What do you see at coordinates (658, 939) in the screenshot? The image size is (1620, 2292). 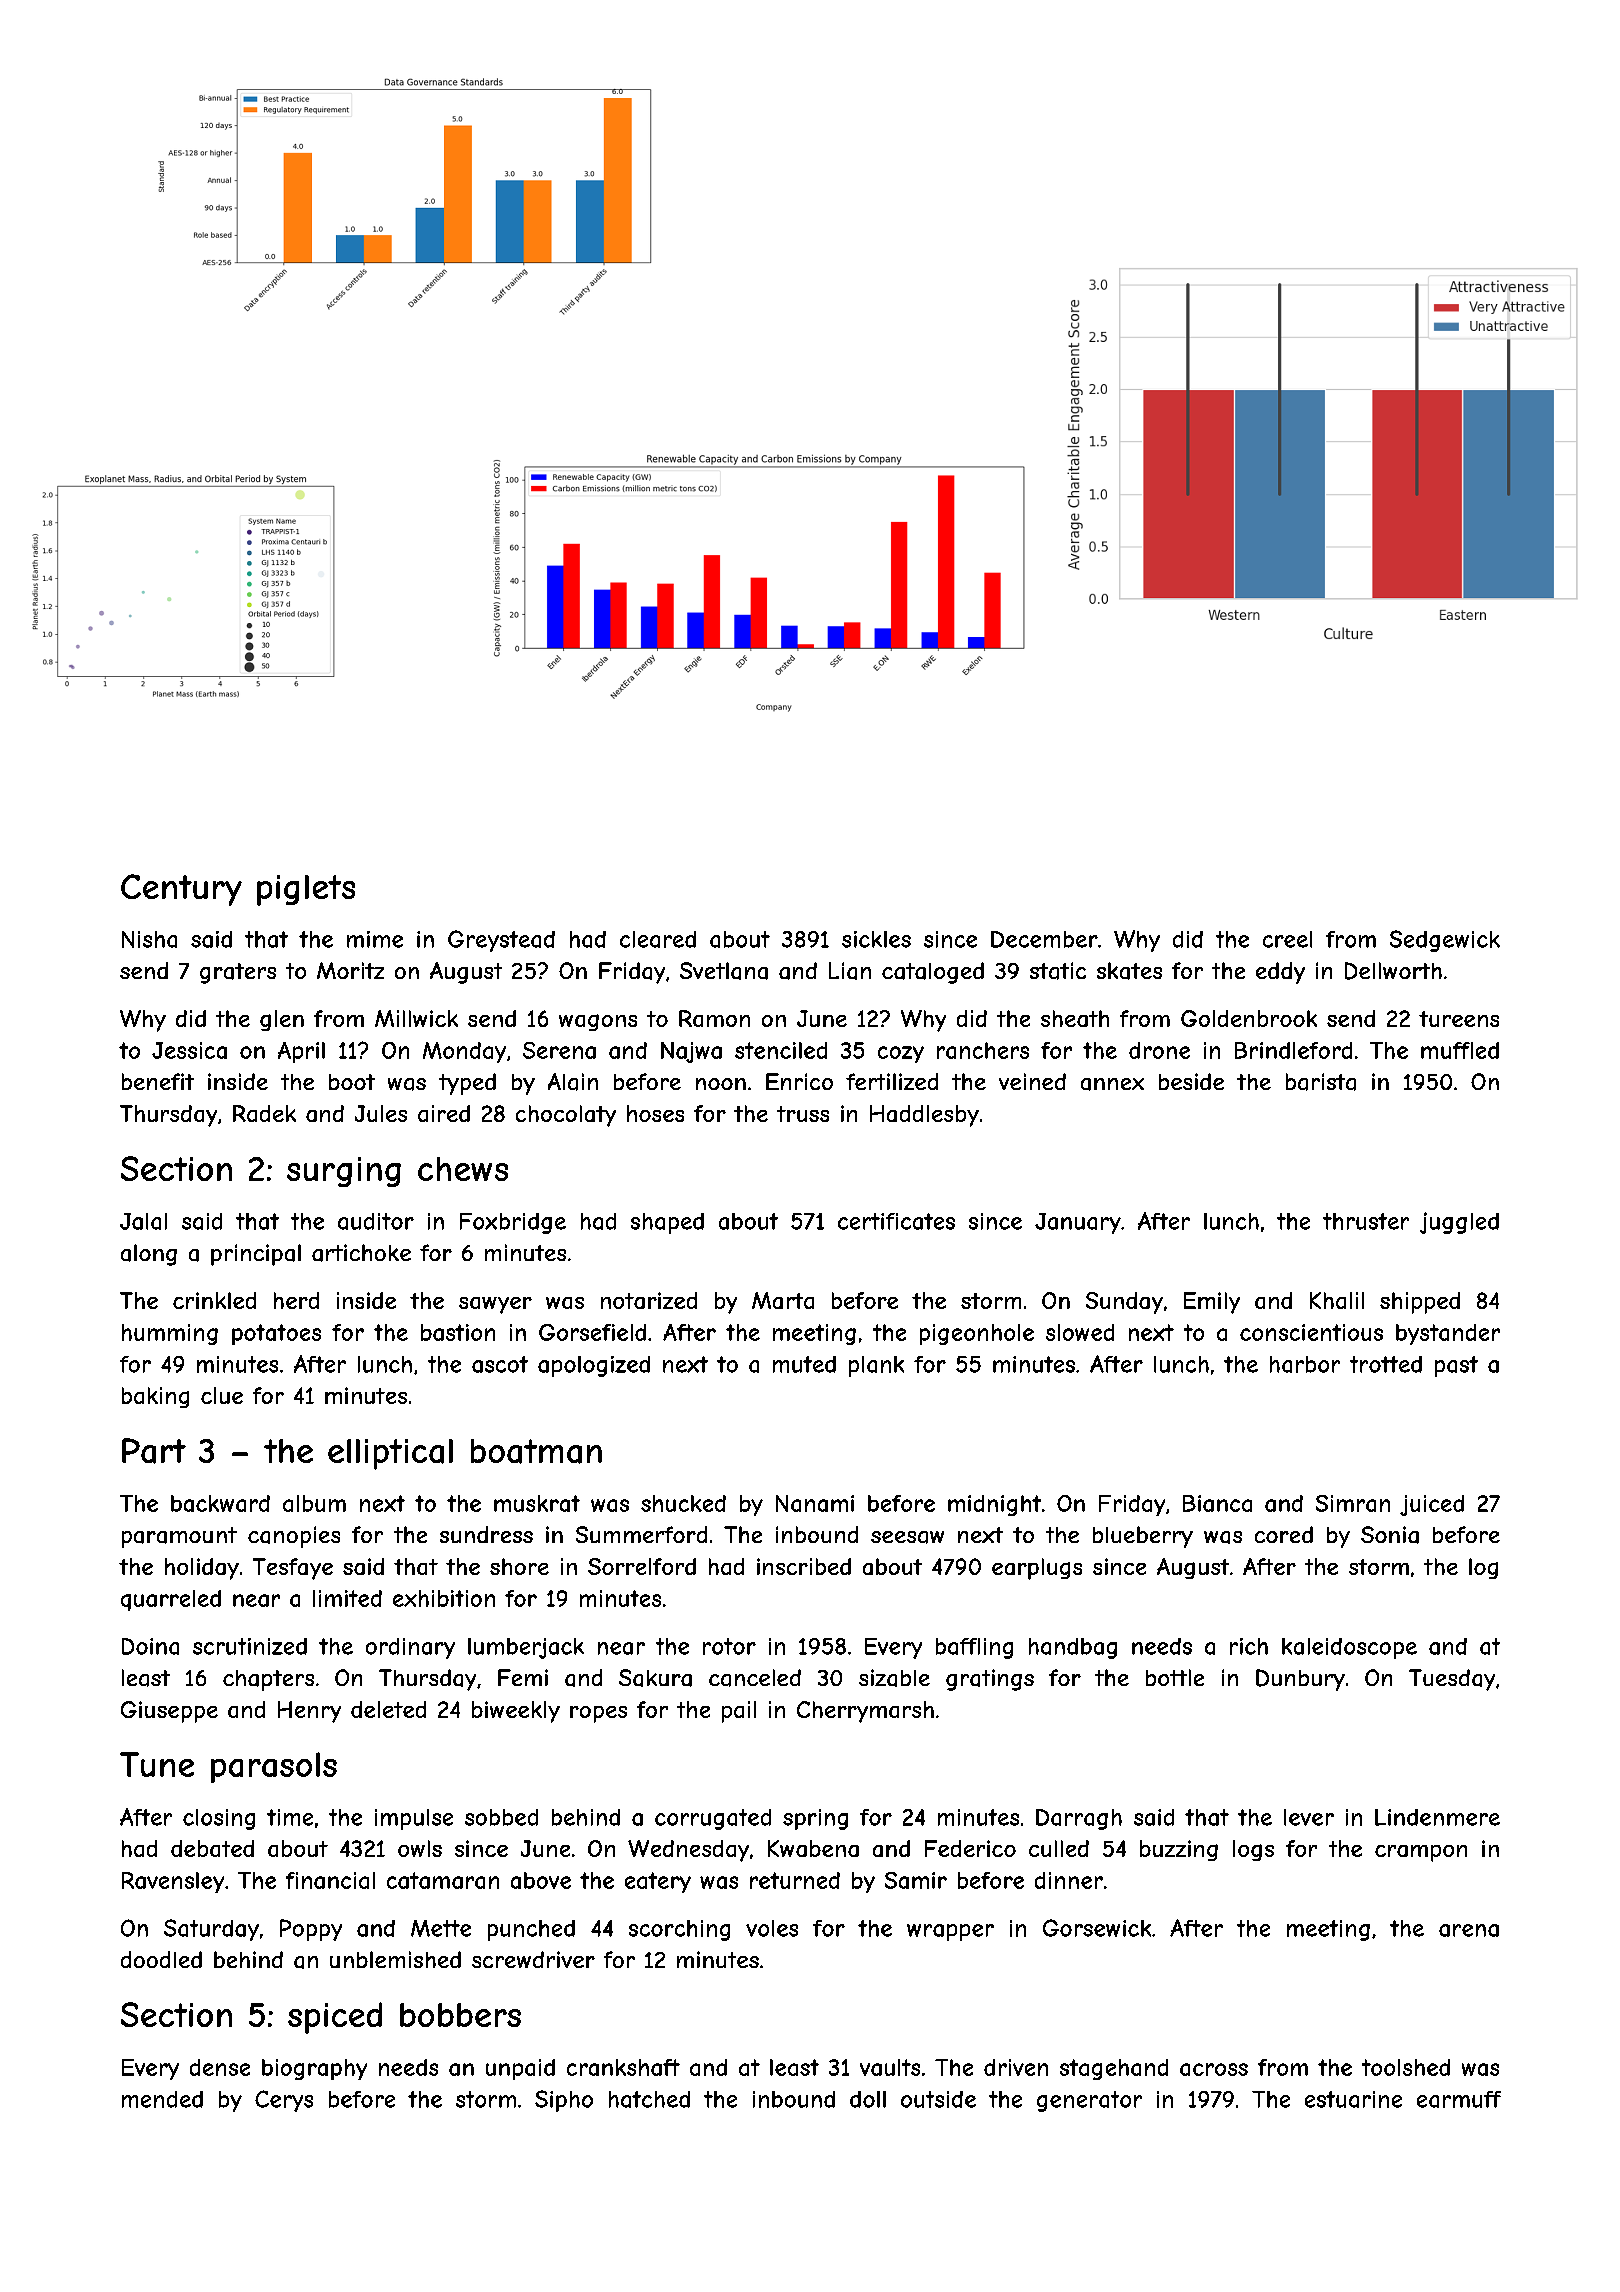 I see `cleared` at bounding box center [658, 939].
